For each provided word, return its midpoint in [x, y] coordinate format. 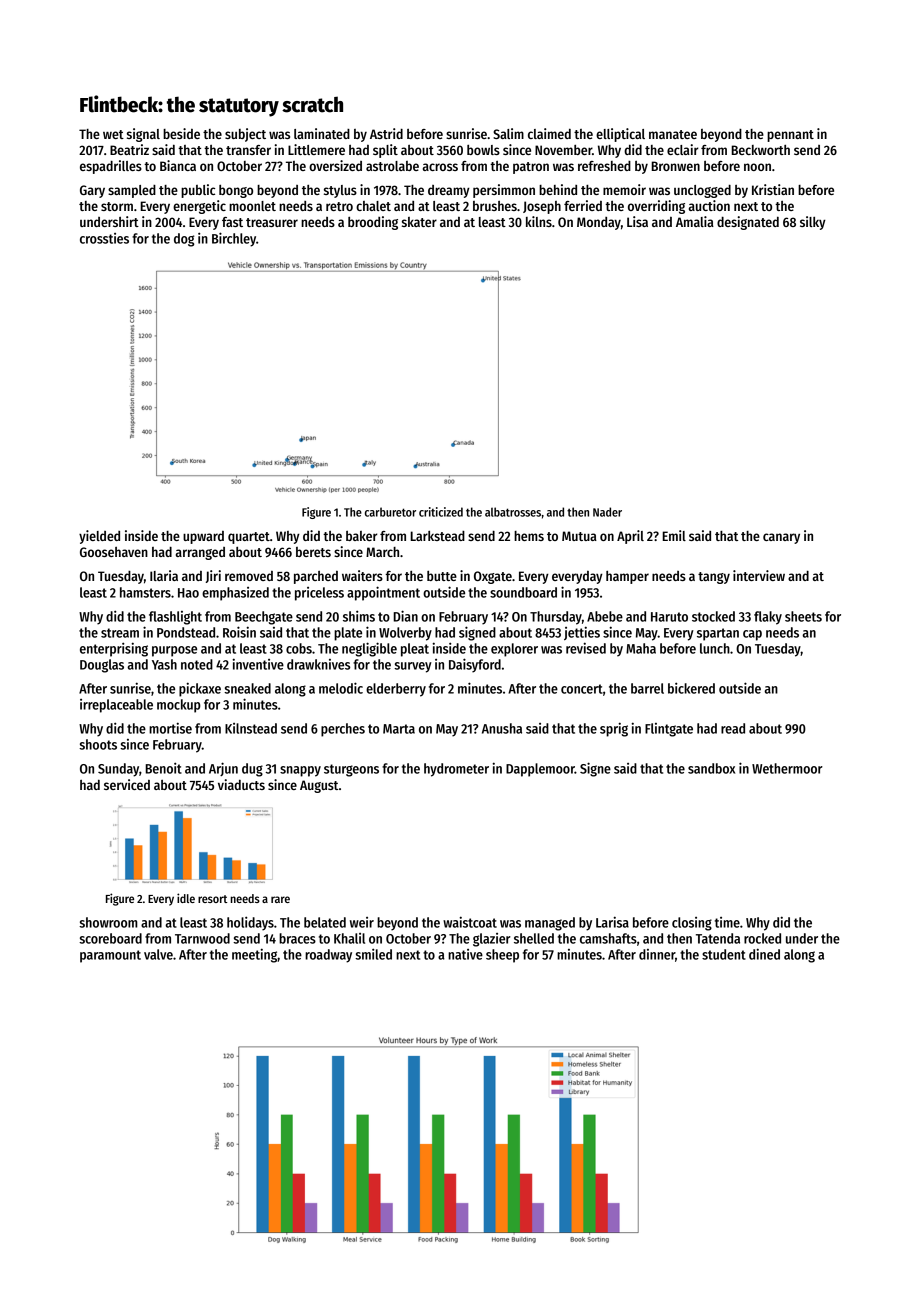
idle [186, 898]
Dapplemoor [540, 770]
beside [181, 133]
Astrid [386, 133]
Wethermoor [787, 768]
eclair [682, 149]
